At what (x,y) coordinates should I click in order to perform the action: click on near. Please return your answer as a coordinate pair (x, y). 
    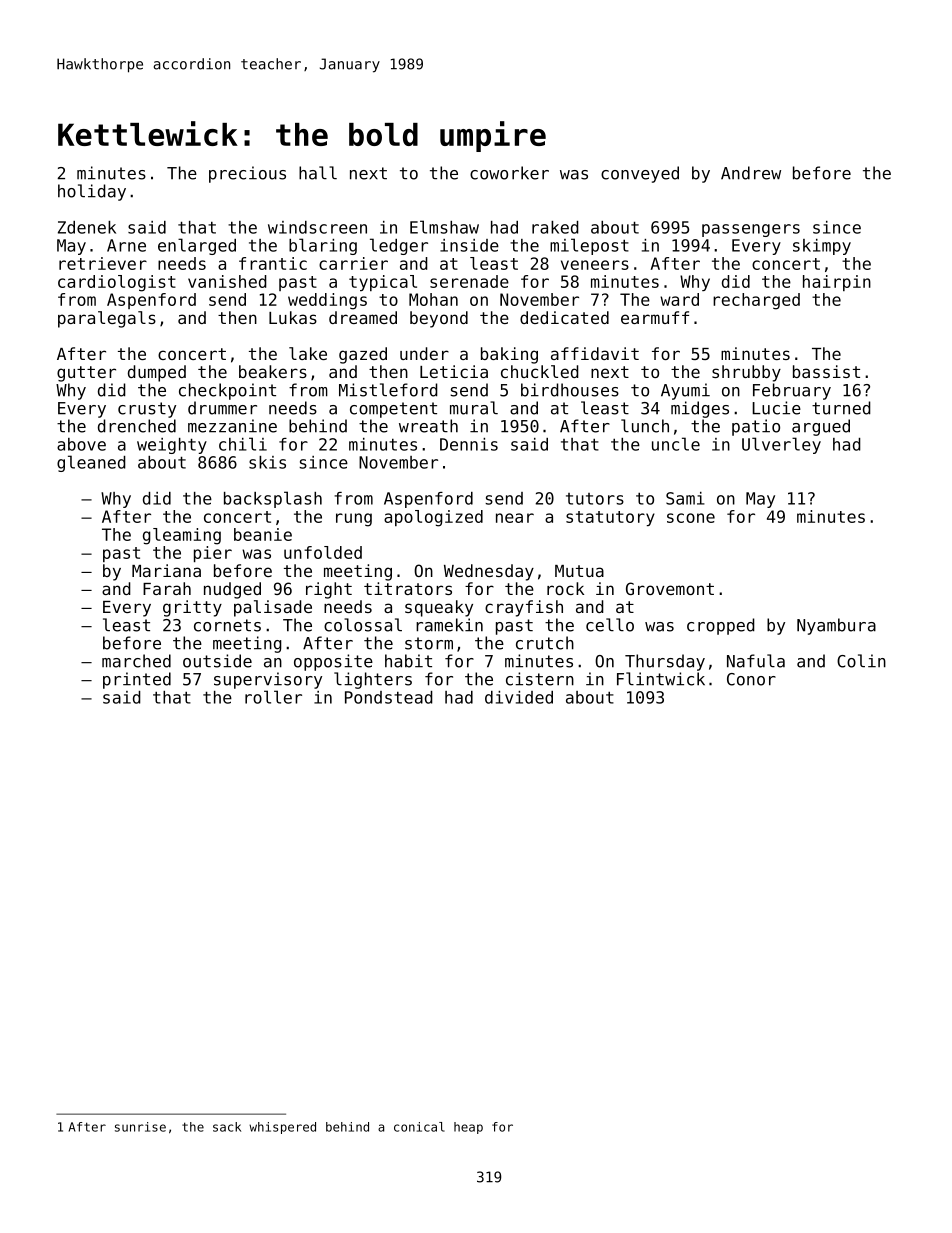
    Looking at the image, I should click on (515, 518).
